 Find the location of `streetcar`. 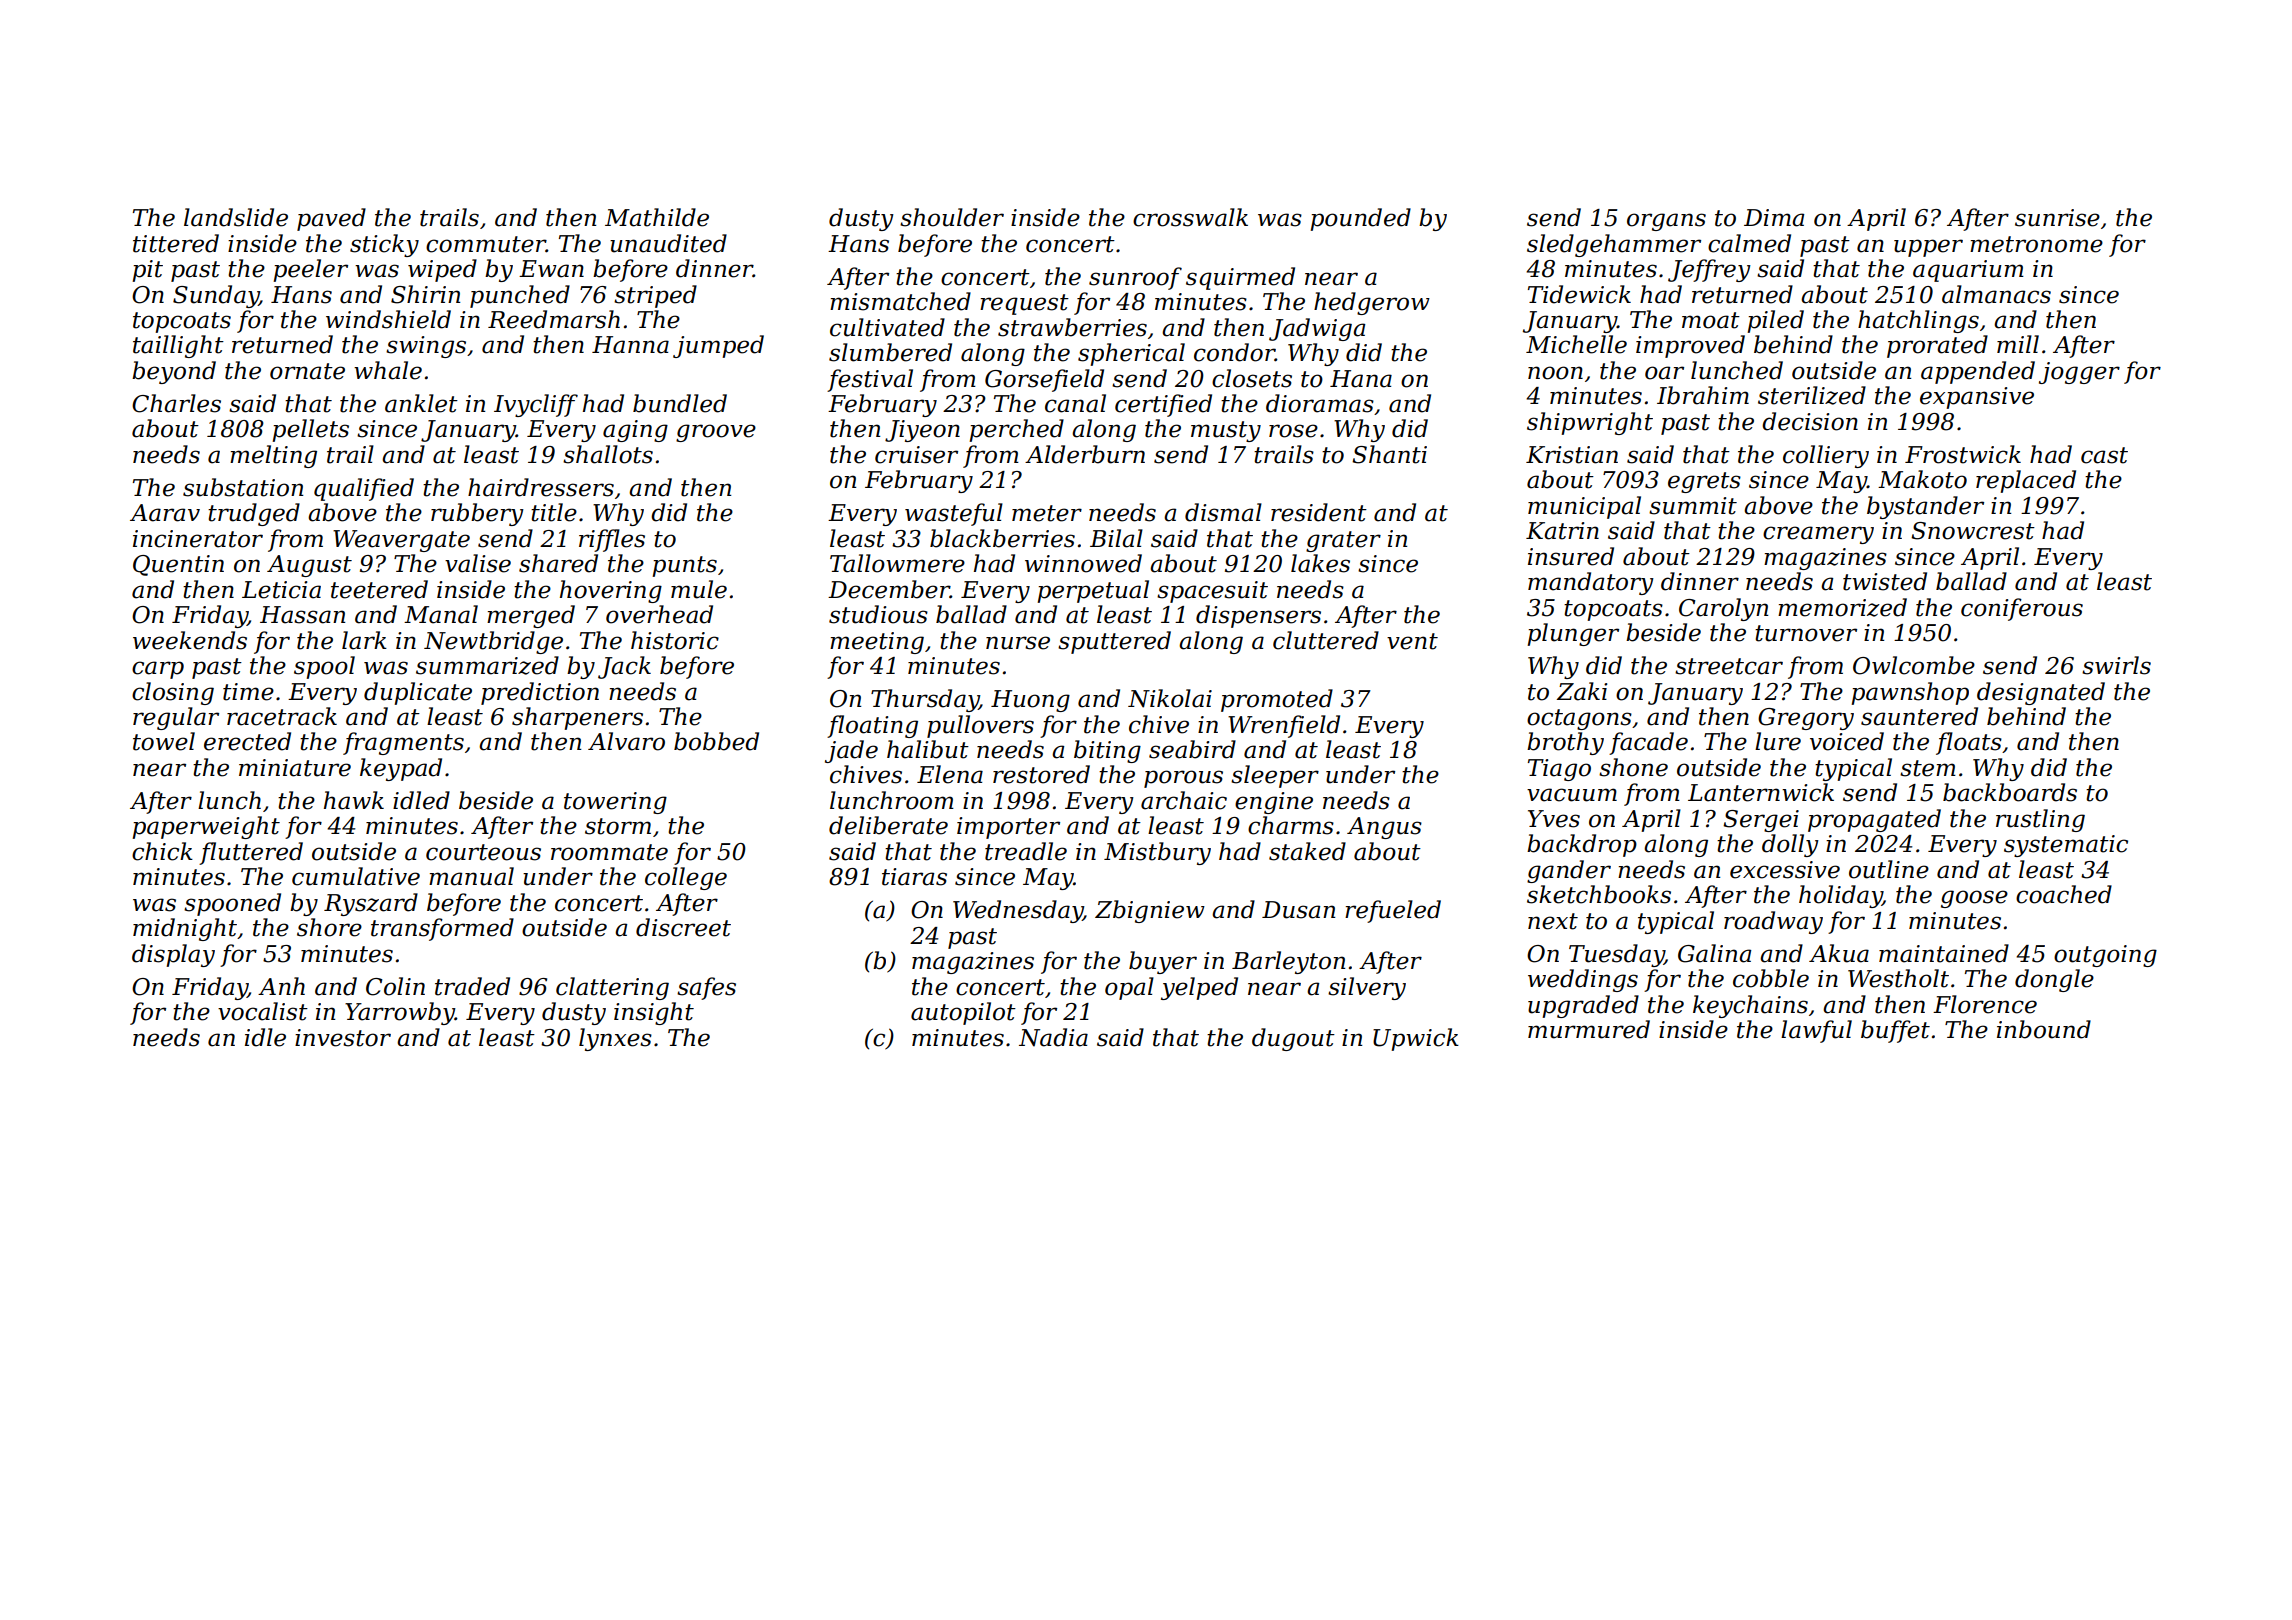

streetcar is located at coordinates (1729, 666).
